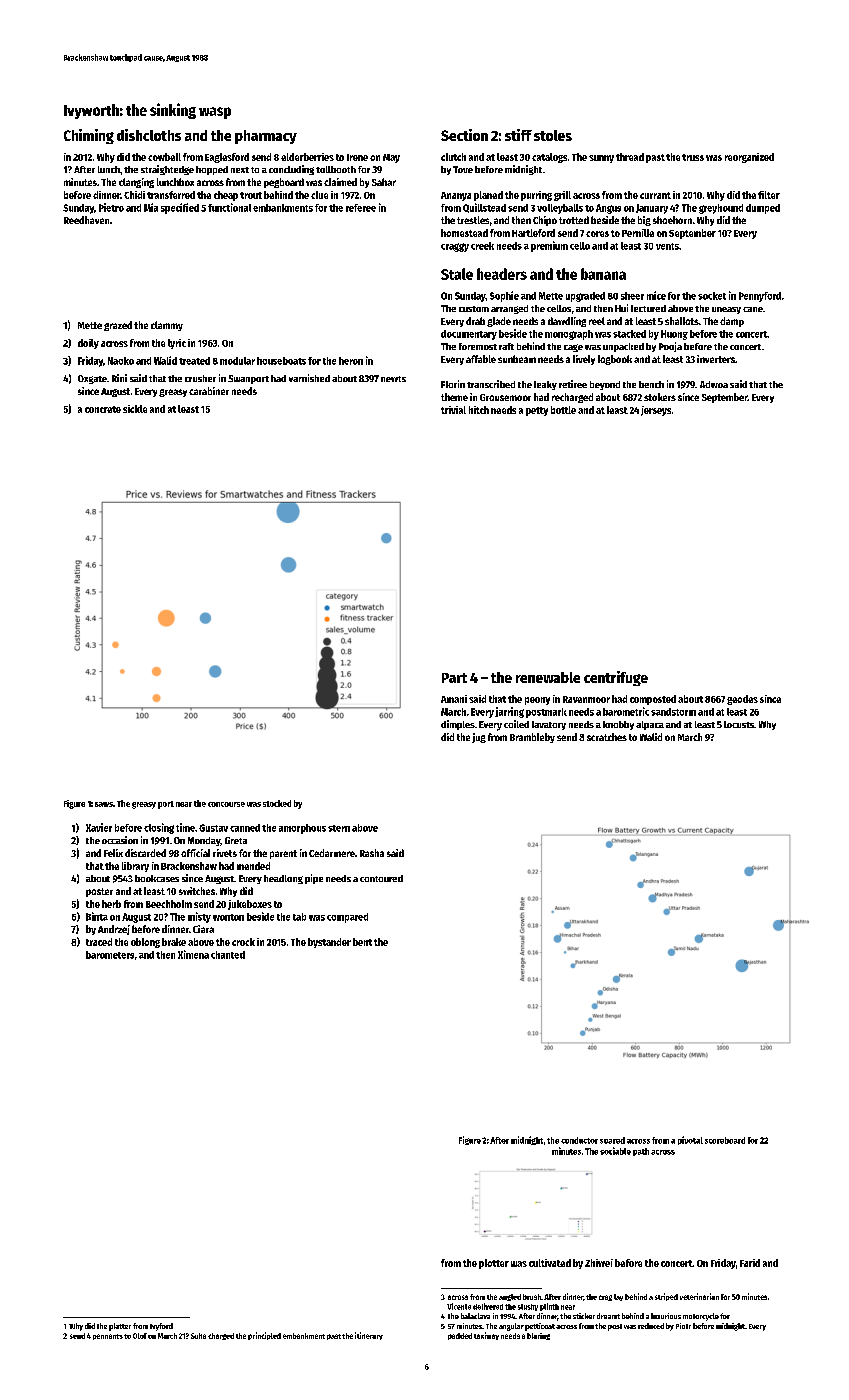  Describe the element at coordinates (753, 309) in the screenshot. I see `cane` at that location.
